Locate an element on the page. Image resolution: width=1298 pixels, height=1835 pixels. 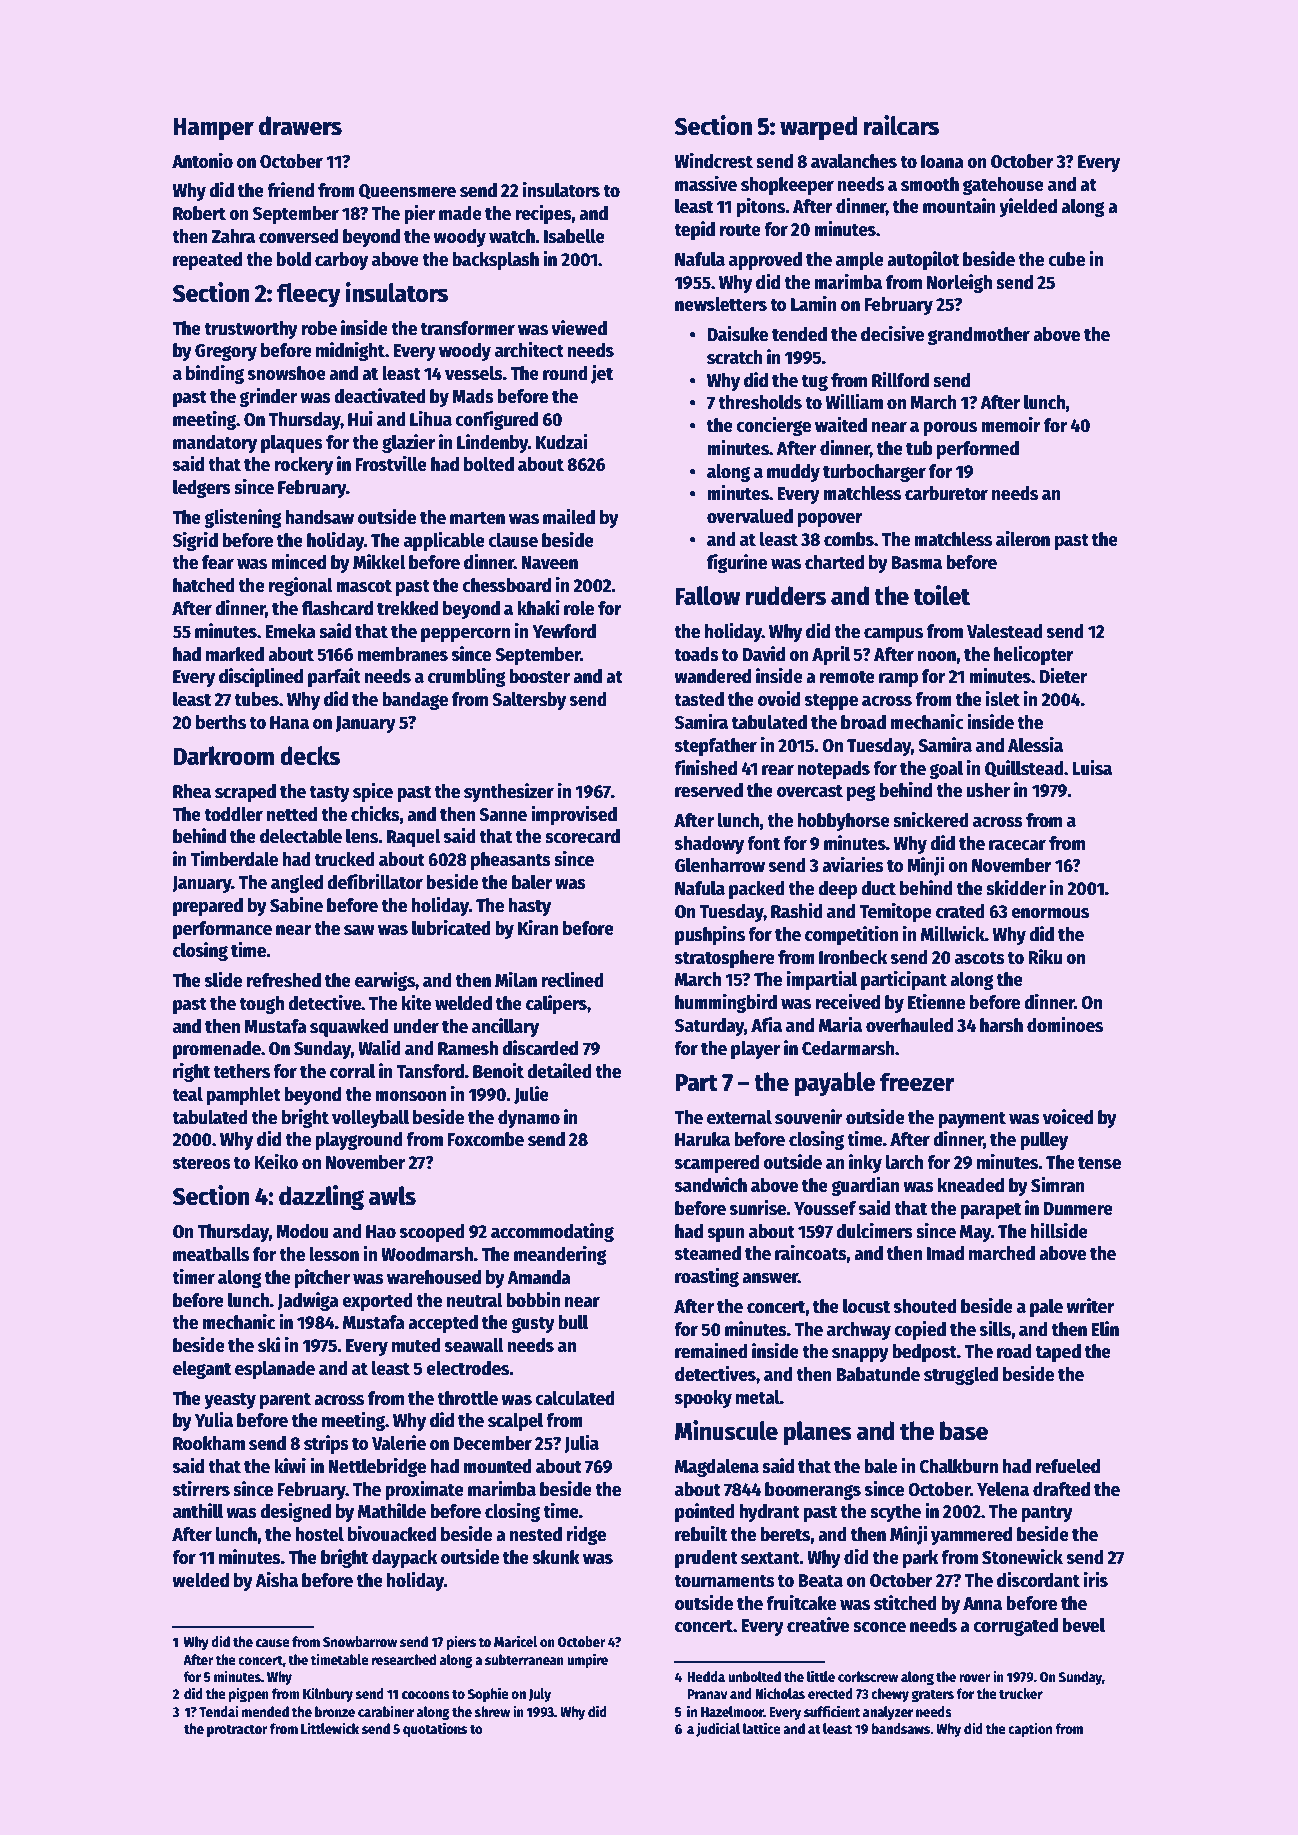
usher is located at coordinates (988, 790).
